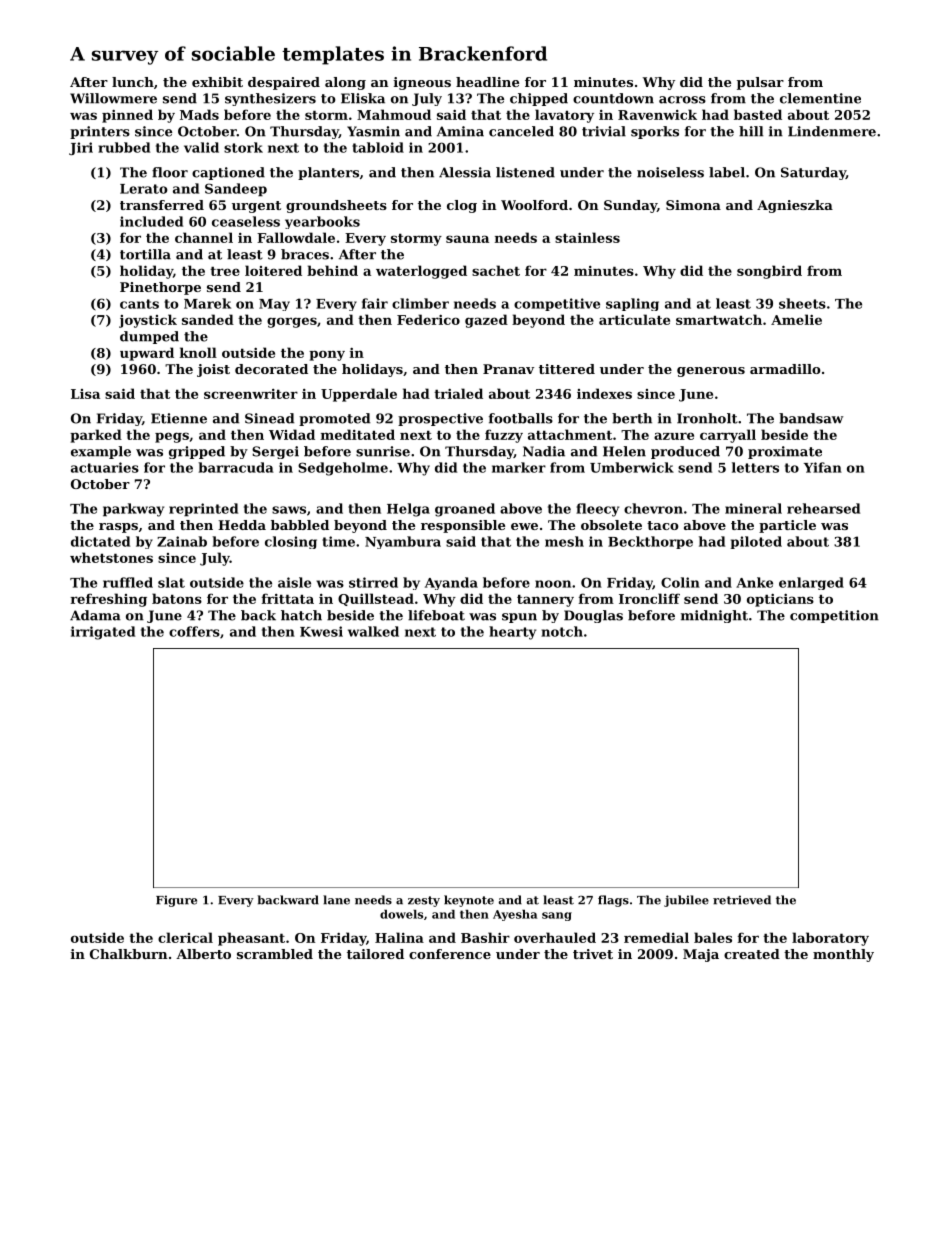  What do you see at coordinates (834, 616) in the document?
I see `competition` at bounding box center [834, 616].
